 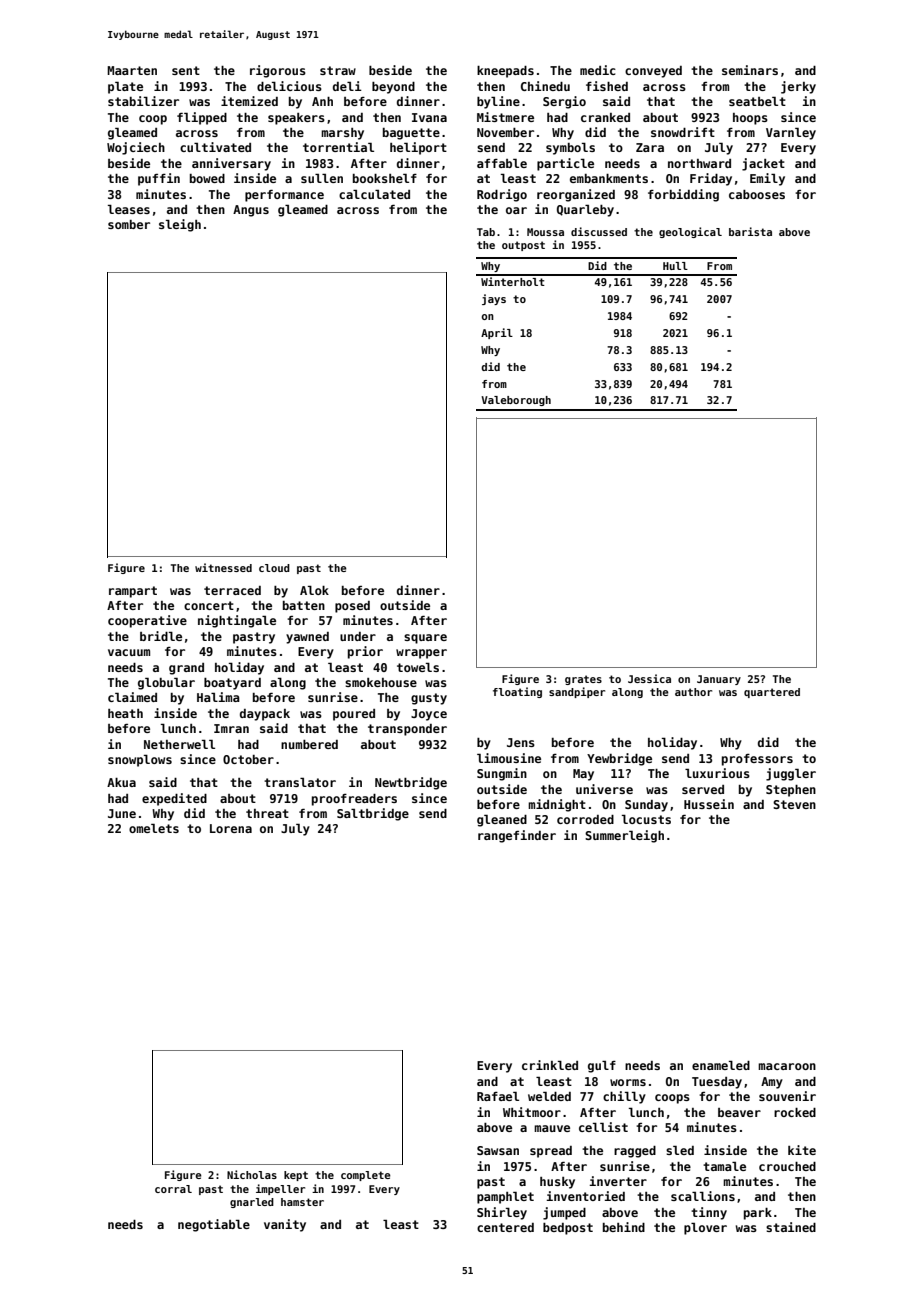 I want to click on Hussein, so click(x=709, y=804).
